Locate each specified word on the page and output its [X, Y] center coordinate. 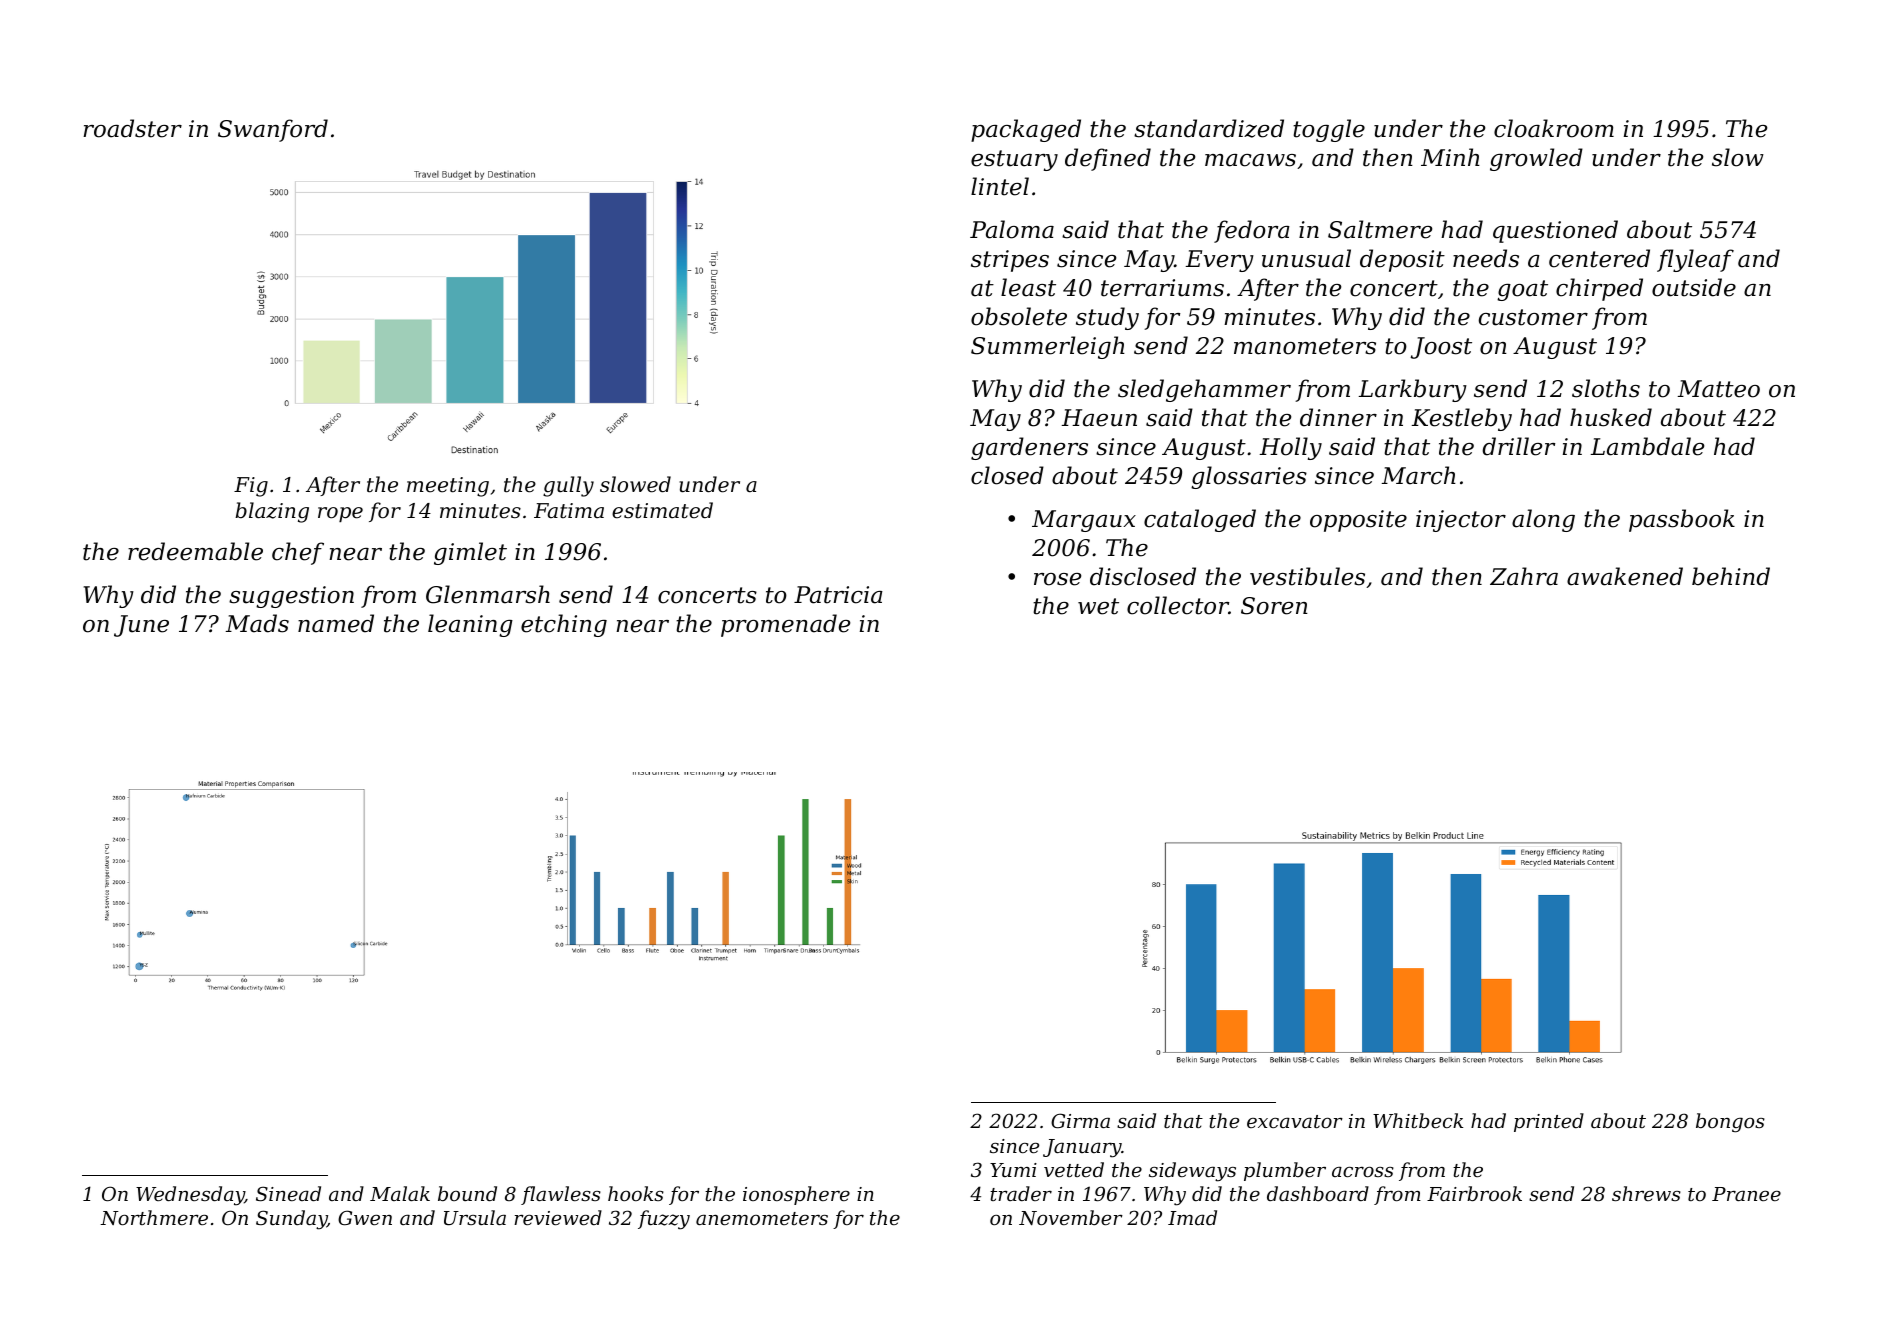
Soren [1274, 606]
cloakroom [1554, 128]
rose [1057, 579]
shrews [1646, 1193]
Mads [257, 623]
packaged [1026, 130]
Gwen [365, 1218]
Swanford [273, 130]
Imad [1192, 1217]
